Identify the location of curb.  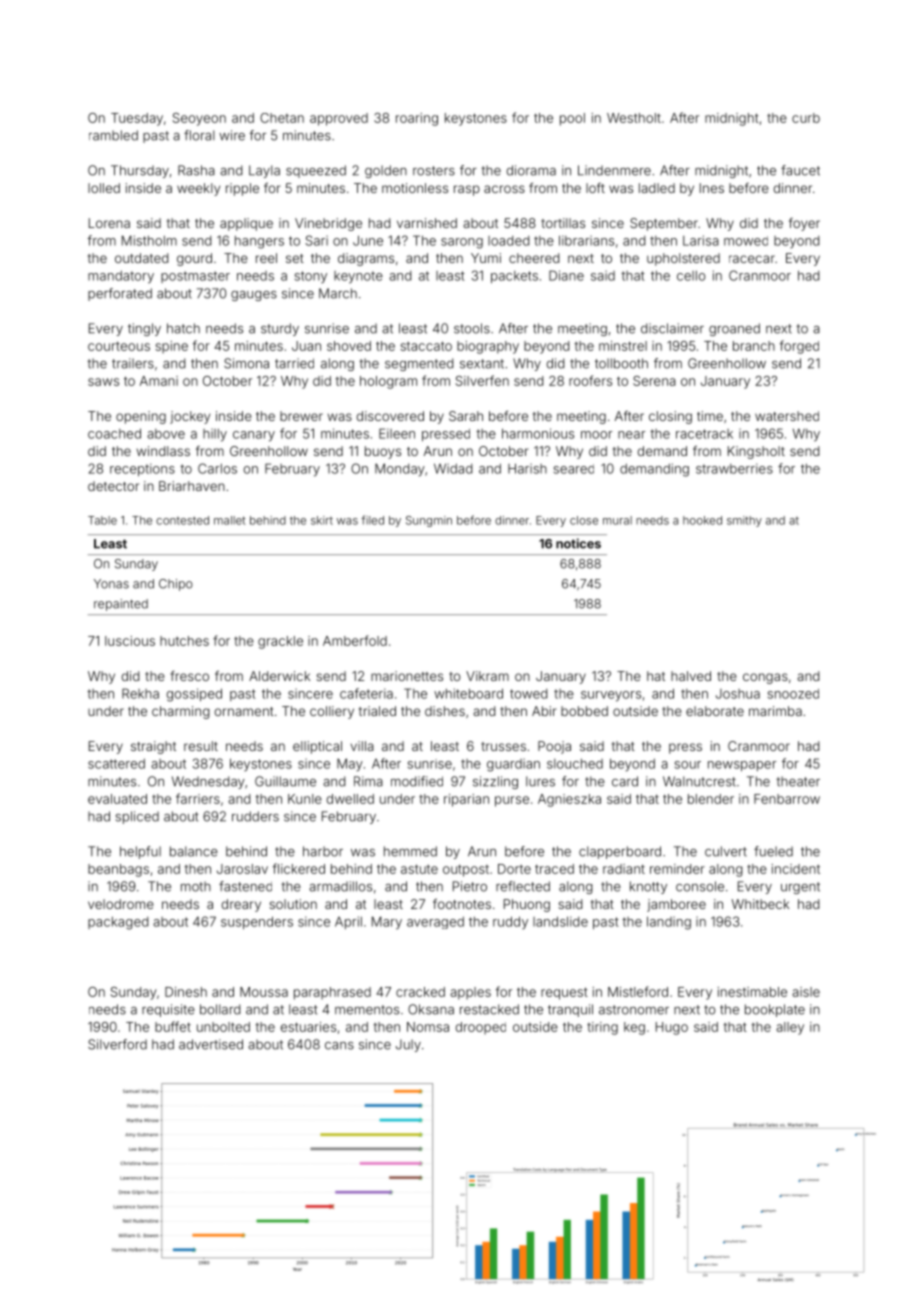
(806, 118).
